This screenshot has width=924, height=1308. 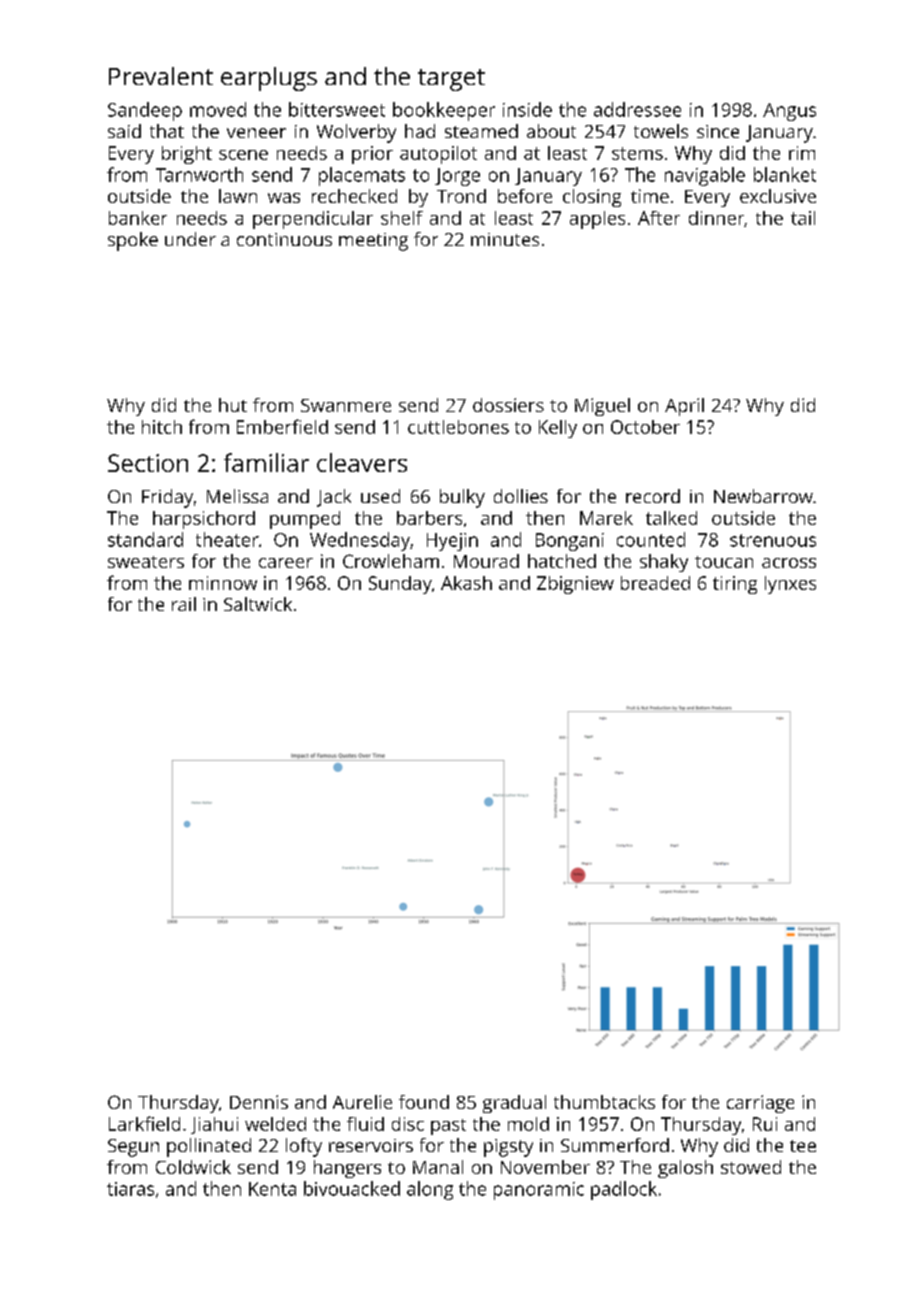 I want to click on thumbtacks, so click(x=604, y=1102).
